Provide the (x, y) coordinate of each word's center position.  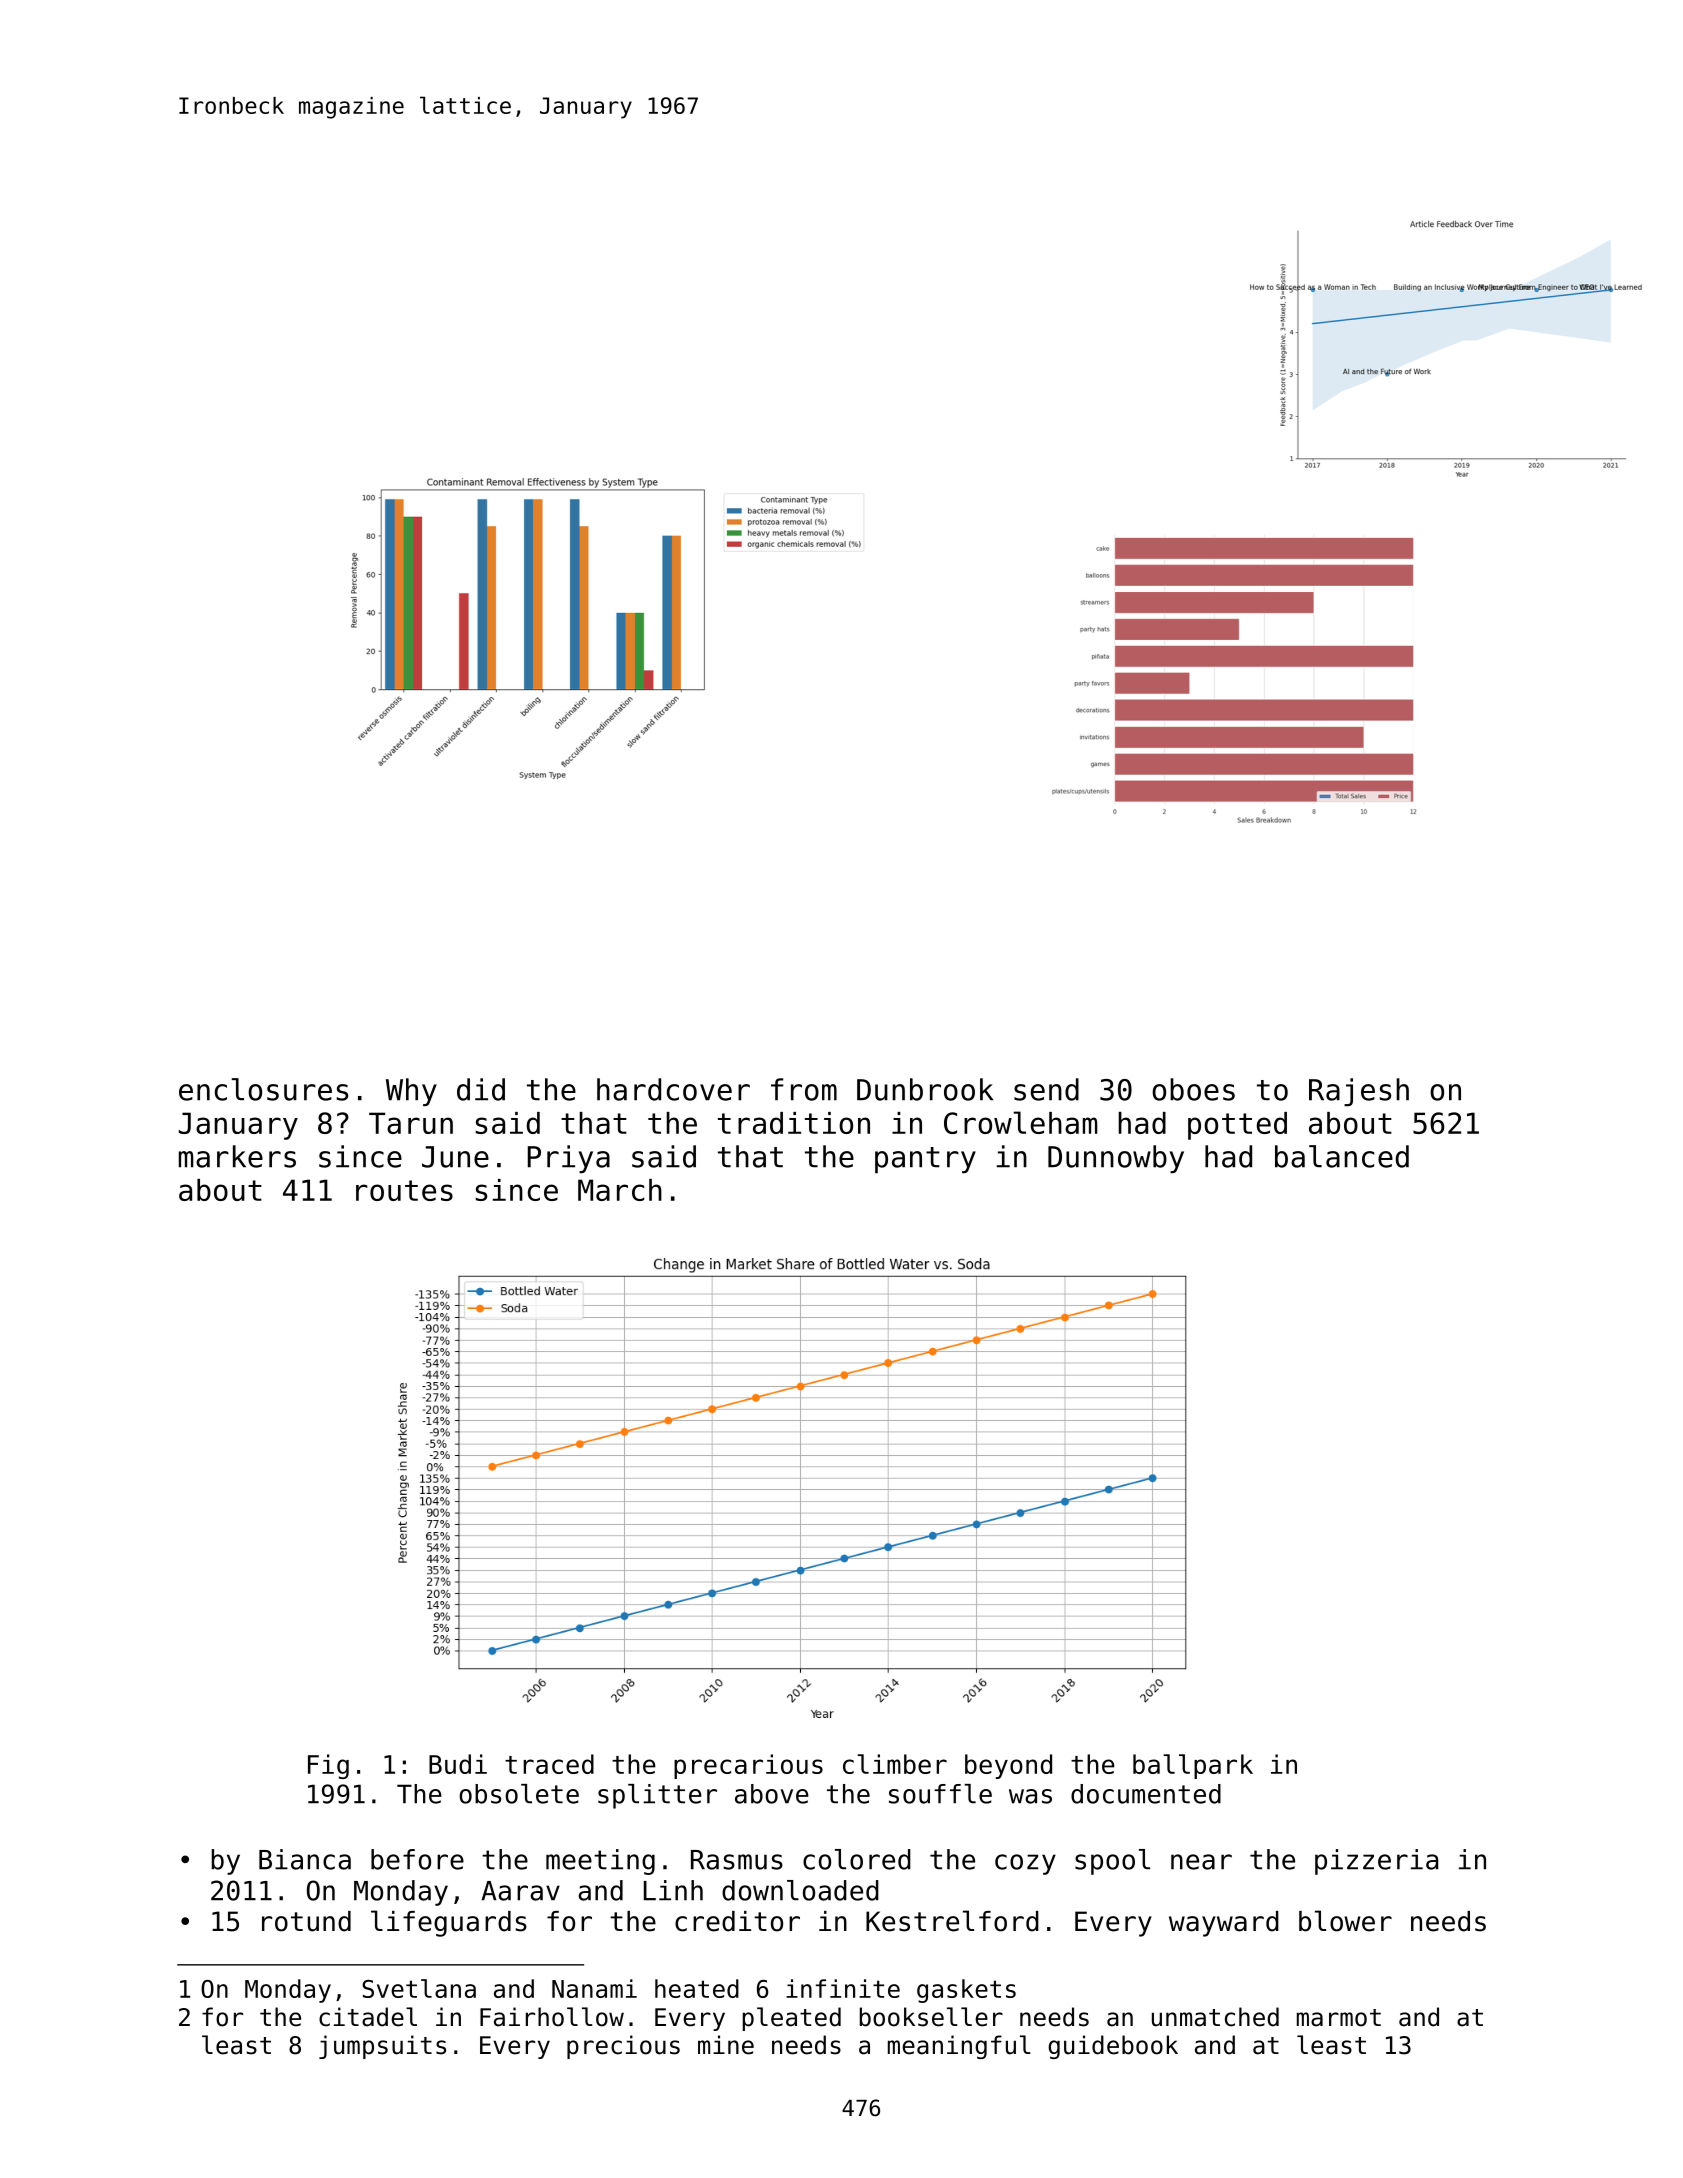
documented (1146, 1794)
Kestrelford (952, 1921)
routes (404, 1190)
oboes (1193, 1089)
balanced (1342, 1156)
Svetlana (419, 1988)
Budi (458, 1764)
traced (549, 1764)
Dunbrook (925, 1089)
